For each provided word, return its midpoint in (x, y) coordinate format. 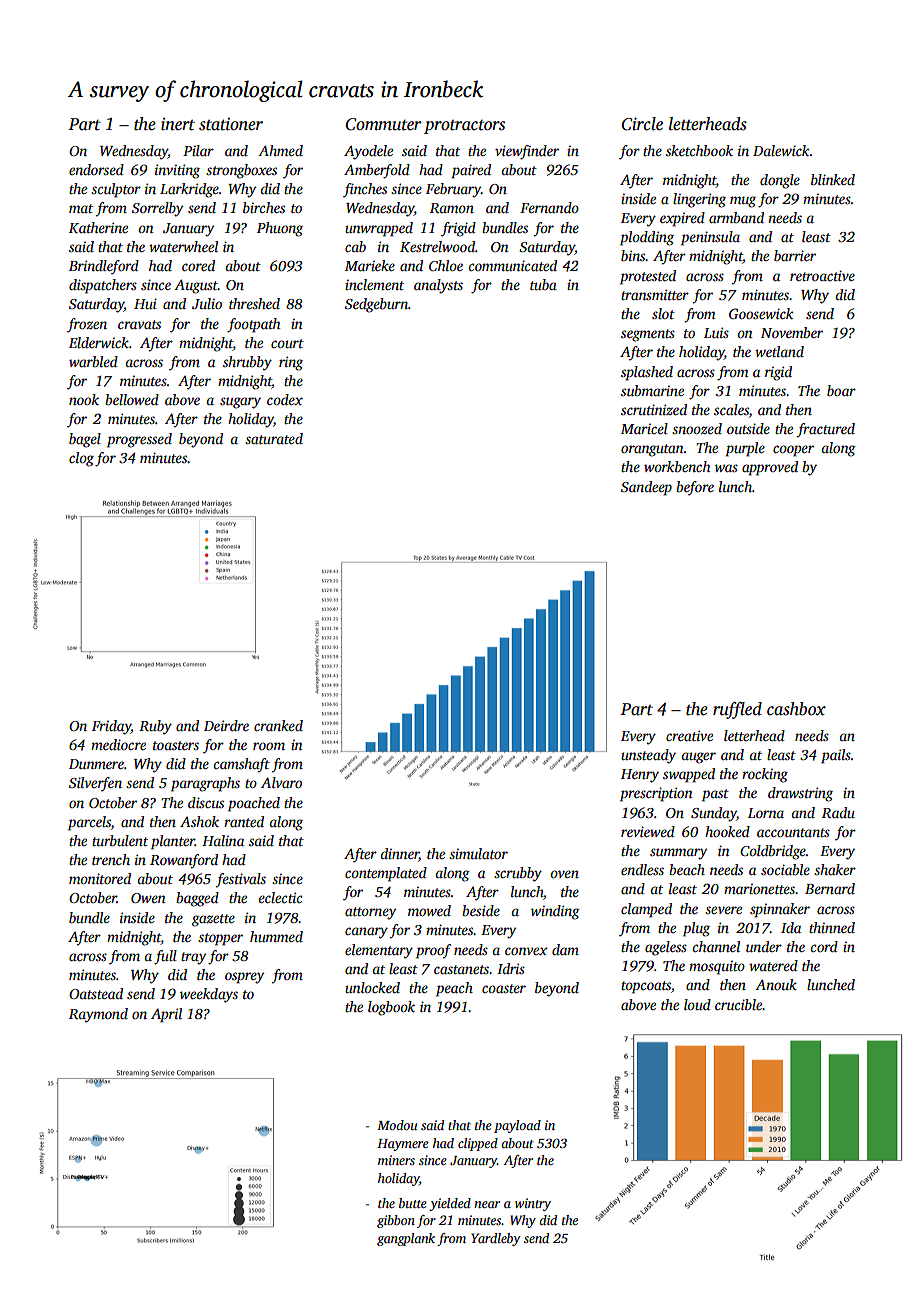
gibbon (396, 1221)
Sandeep (646, 488)
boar (841, 390)
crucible (738, 1004)
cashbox (796, 709)
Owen (148, 898)
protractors (464, 127)
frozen (87, 325)
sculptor (116, 190)
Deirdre (226, 725)
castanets (461, 969)
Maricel (644, 428)
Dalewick (781, 150)
